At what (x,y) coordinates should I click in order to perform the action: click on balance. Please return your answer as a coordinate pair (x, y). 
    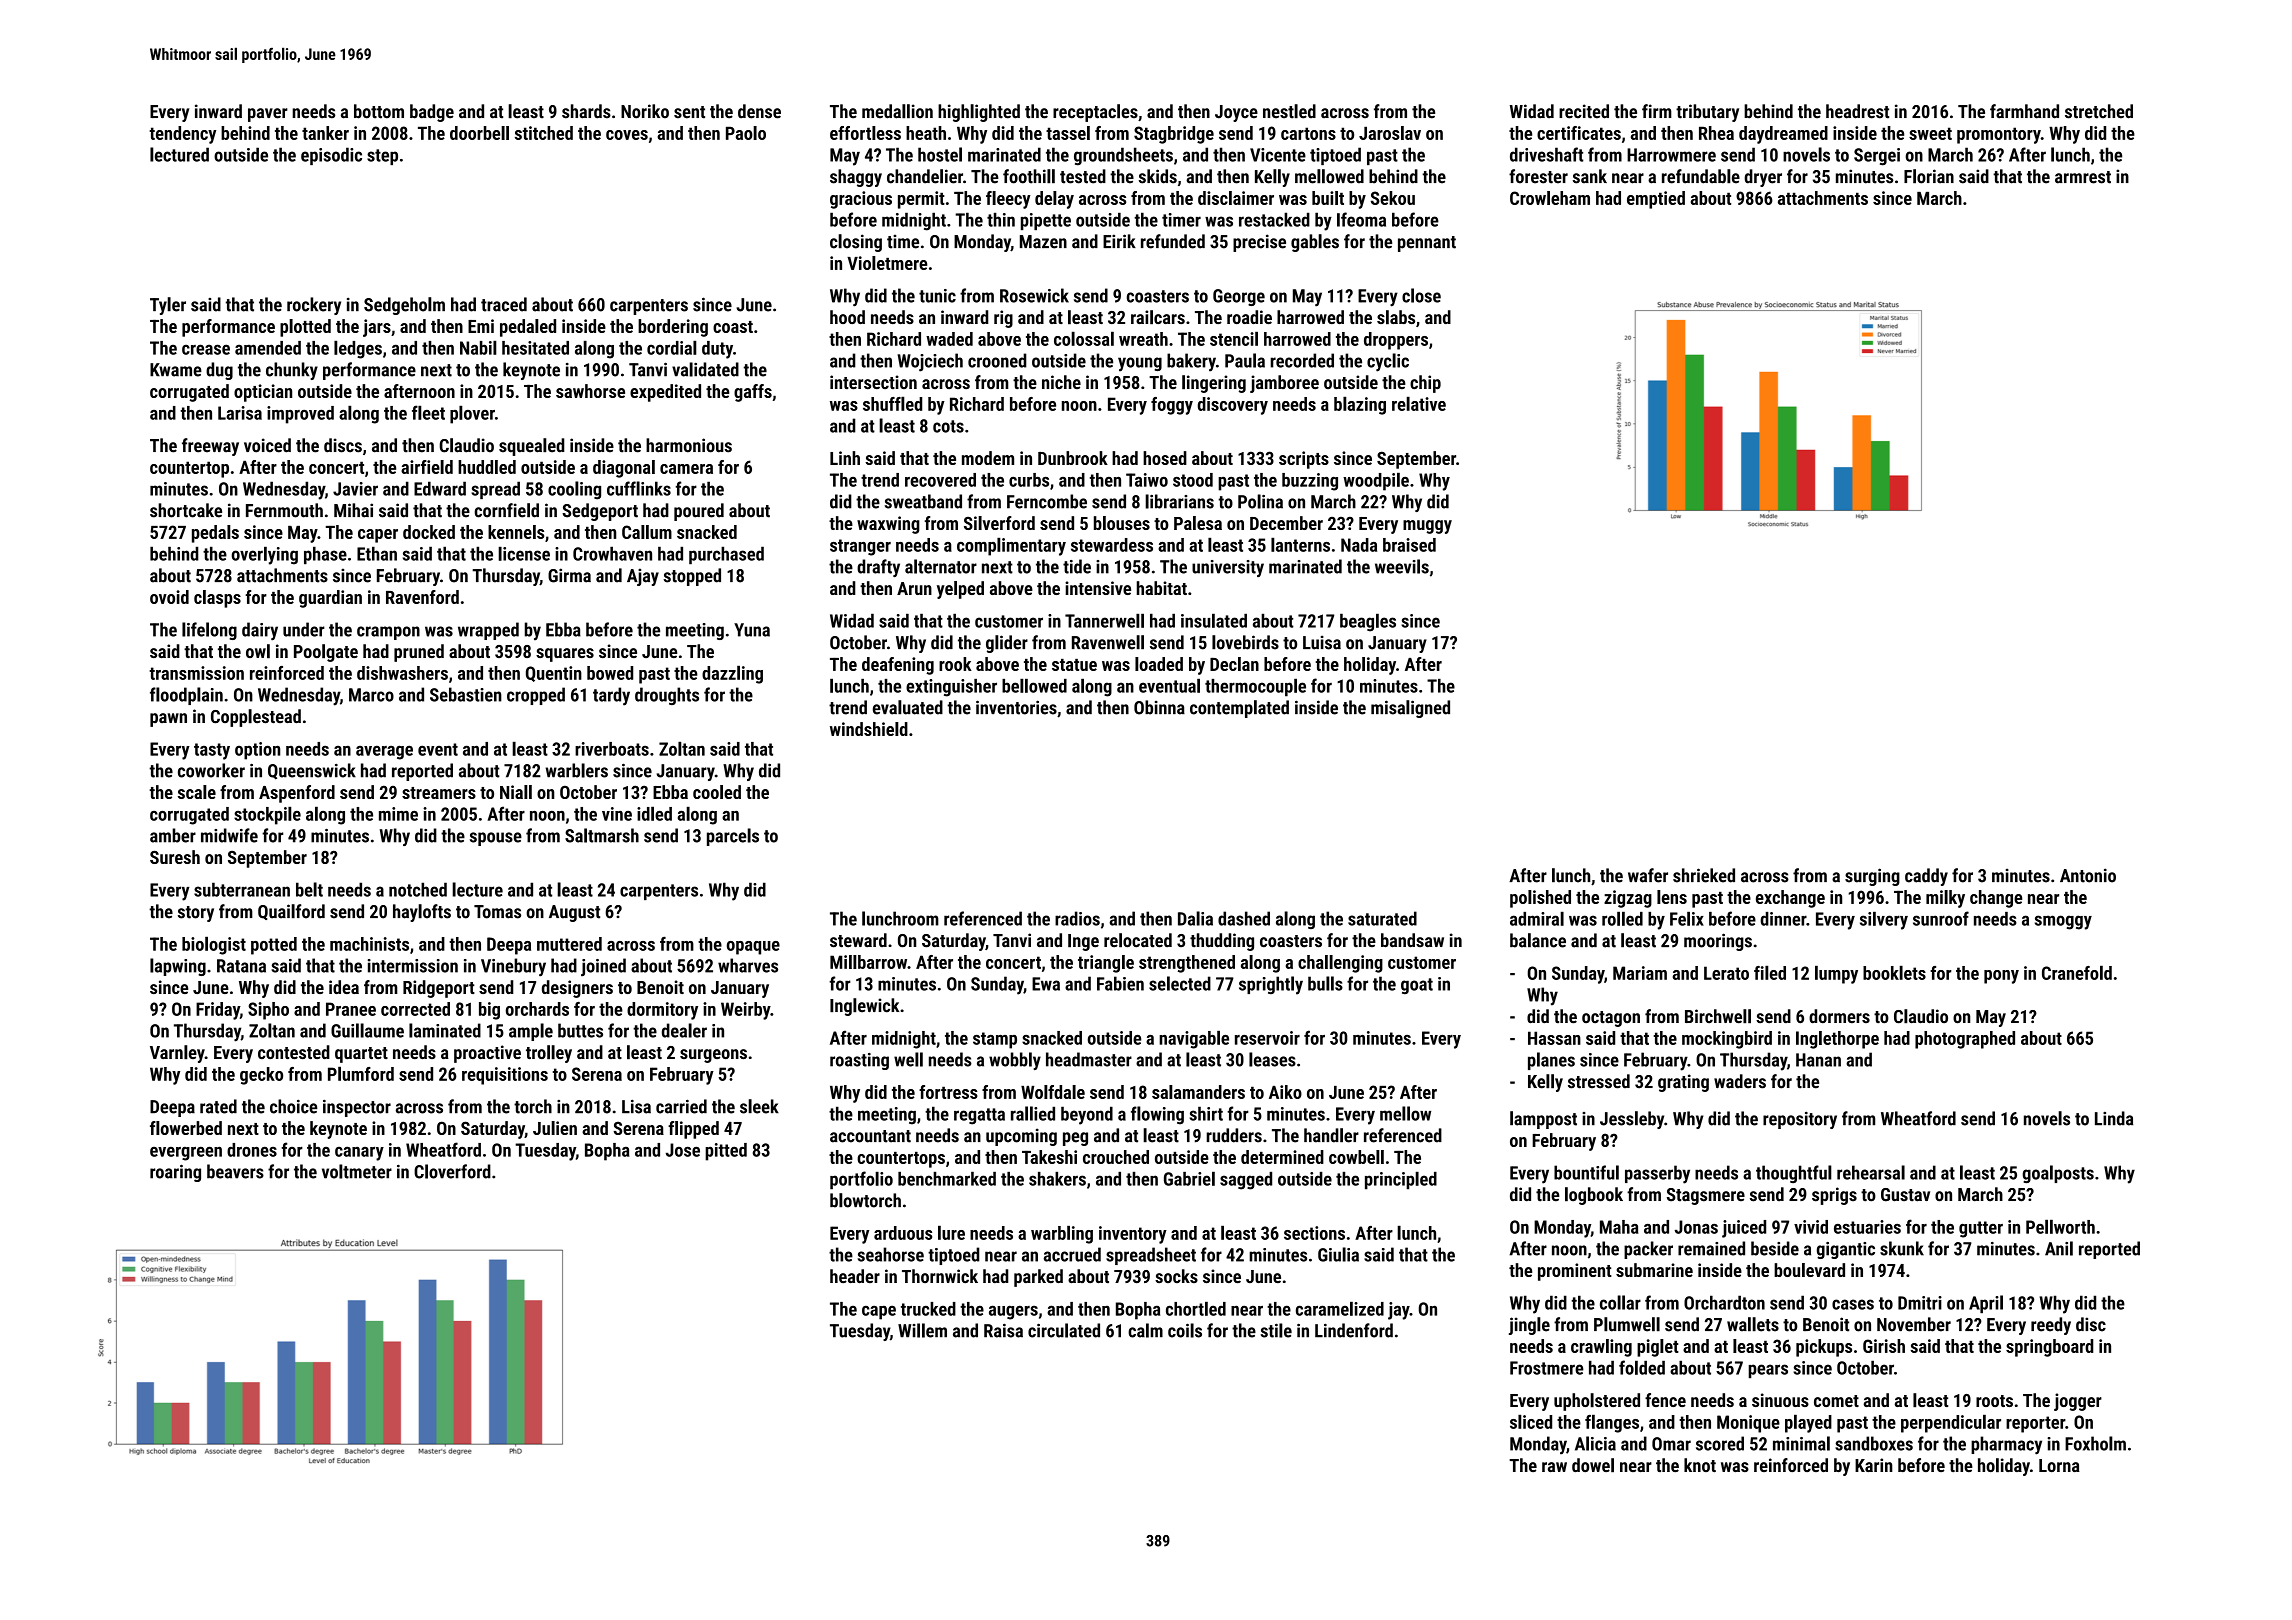
    Looking at the image, I should click on (1538, 940).
